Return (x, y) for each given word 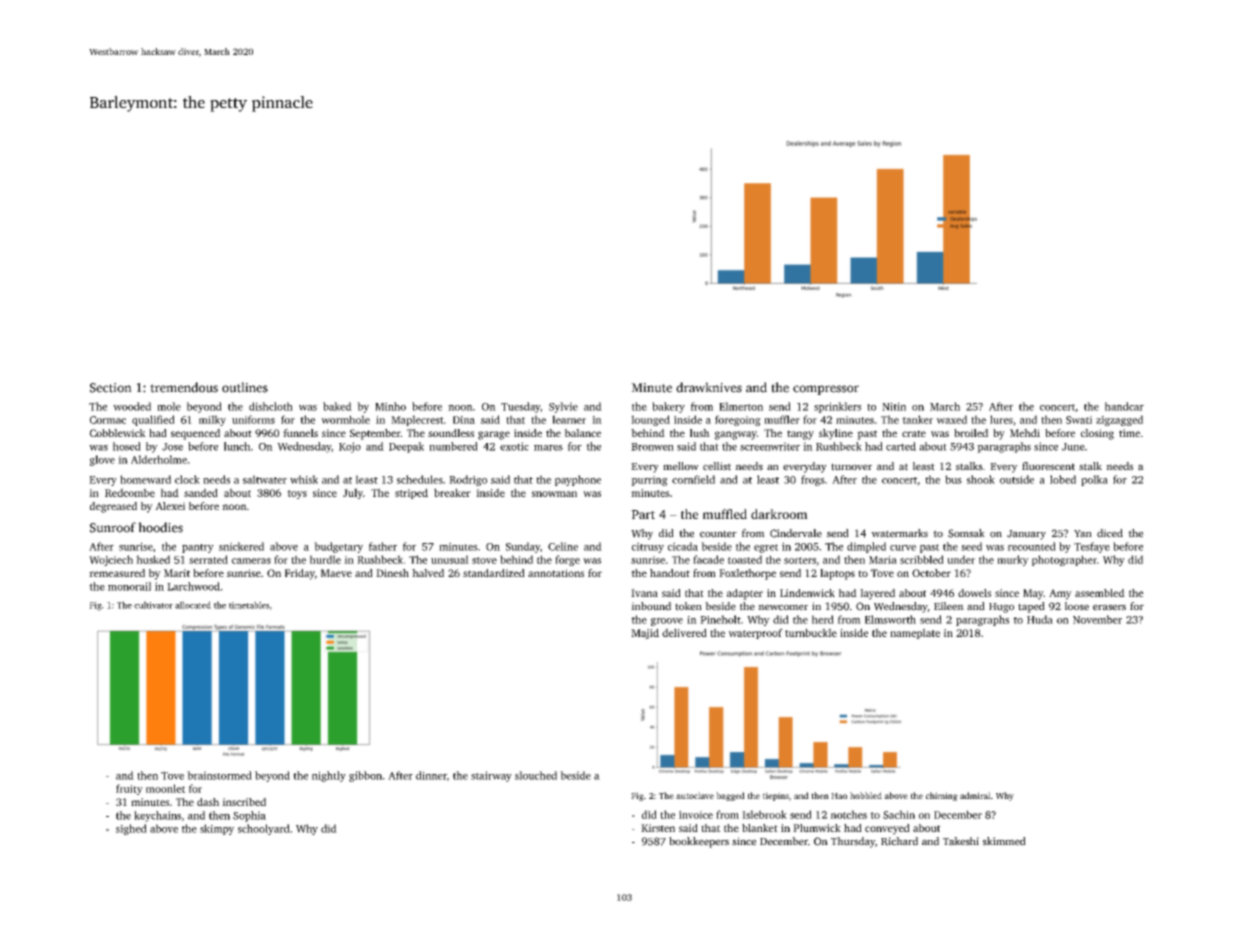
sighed (131, 829)
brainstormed (219, 775)
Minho (390, 406)
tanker (917, 419)
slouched (536, 775)
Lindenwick (807, 593)
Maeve (336, 573)
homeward (145, 479)
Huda (1040, 619)
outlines (245, 387)
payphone (578, 480)
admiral (975, 795)
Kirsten (658, 828)
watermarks (899, 533)
